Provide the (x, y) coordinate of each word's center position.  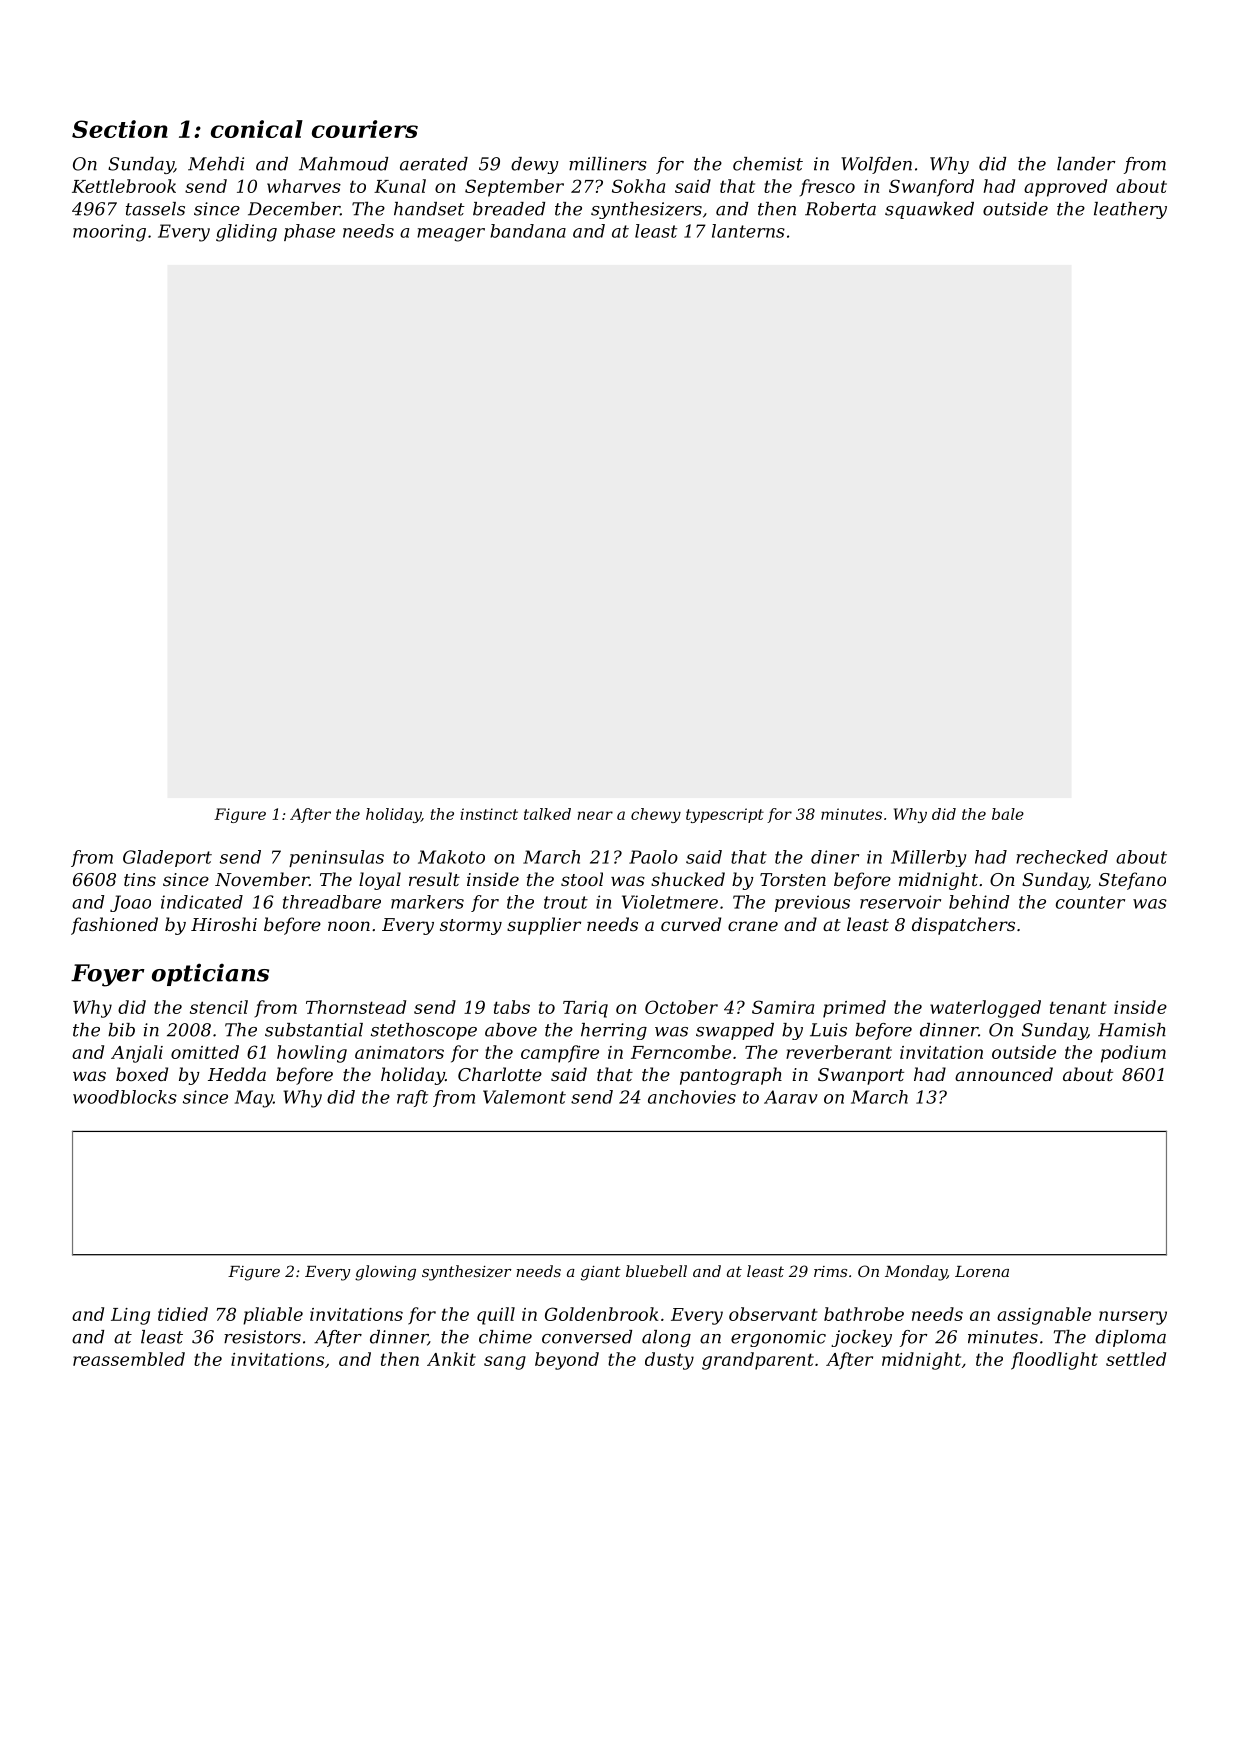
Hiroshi (224, 924)
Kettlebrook (124, 186)
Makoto (451, 857)
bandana (528, 231)
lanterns (748, 231)
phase (309, 232)
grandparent (758, 1361)
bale (1008, 814)
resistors (262, 1337)
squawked (929, 210)
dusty (669, 1361)
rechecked (1062, 857)
